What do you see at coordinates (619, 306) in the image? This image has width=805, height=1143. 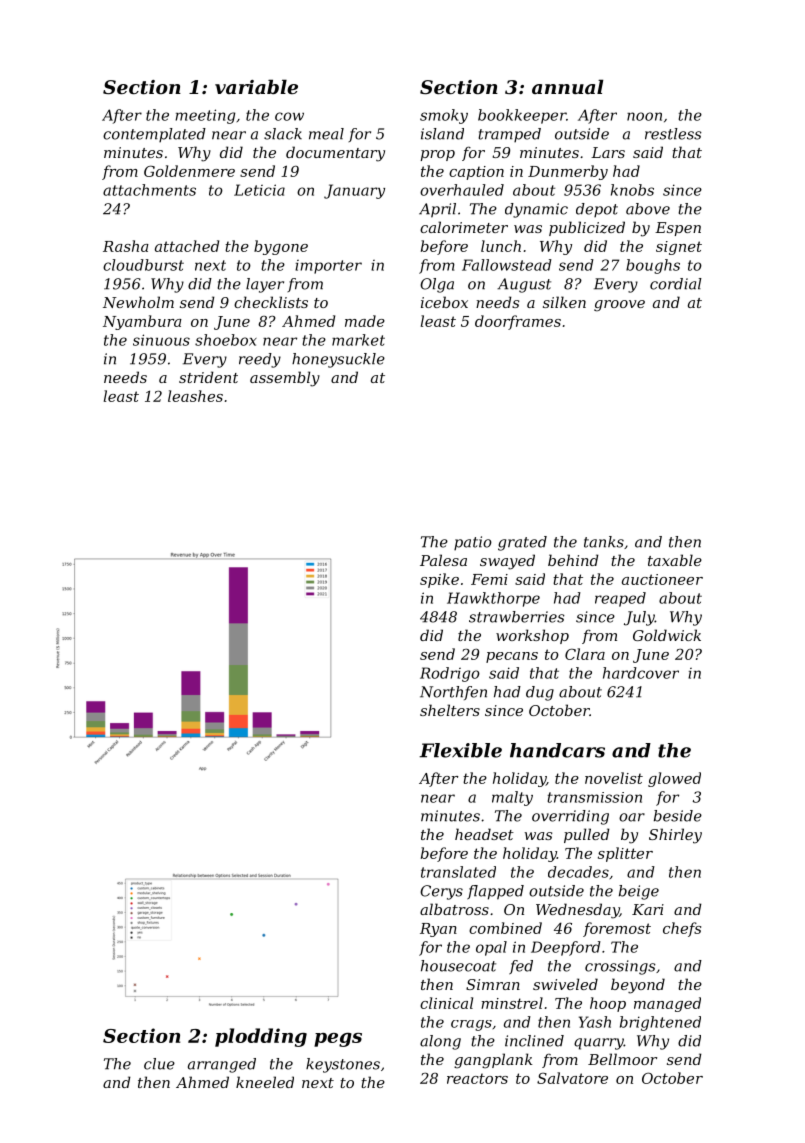 I see `groove` at bounding box center [619, 306].
